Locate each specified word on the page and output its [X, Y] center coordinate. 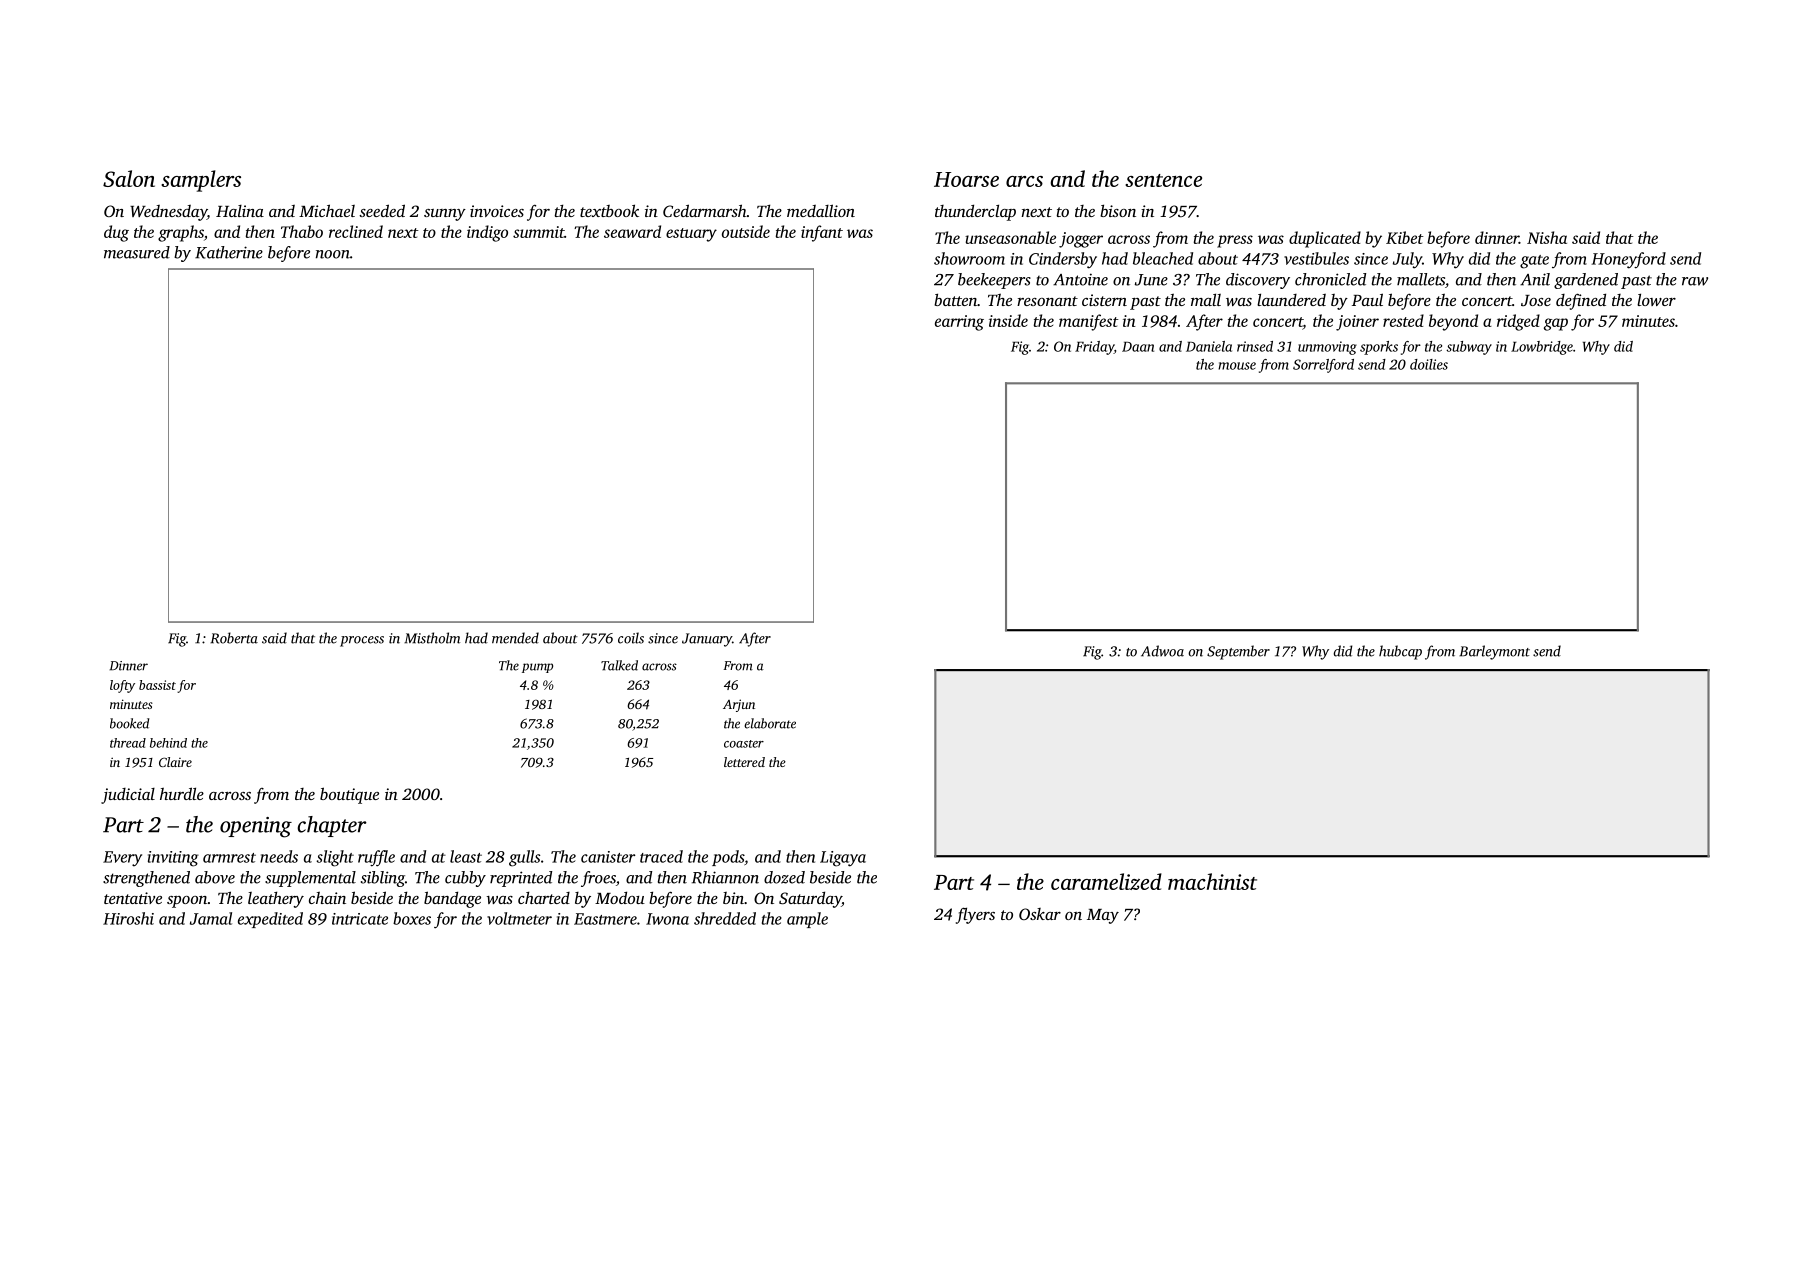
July [1407, 260]
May [1103, 916]
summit [538, 232]
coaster [744, 744]
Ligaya [843, 859]
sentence [1163, 180]
